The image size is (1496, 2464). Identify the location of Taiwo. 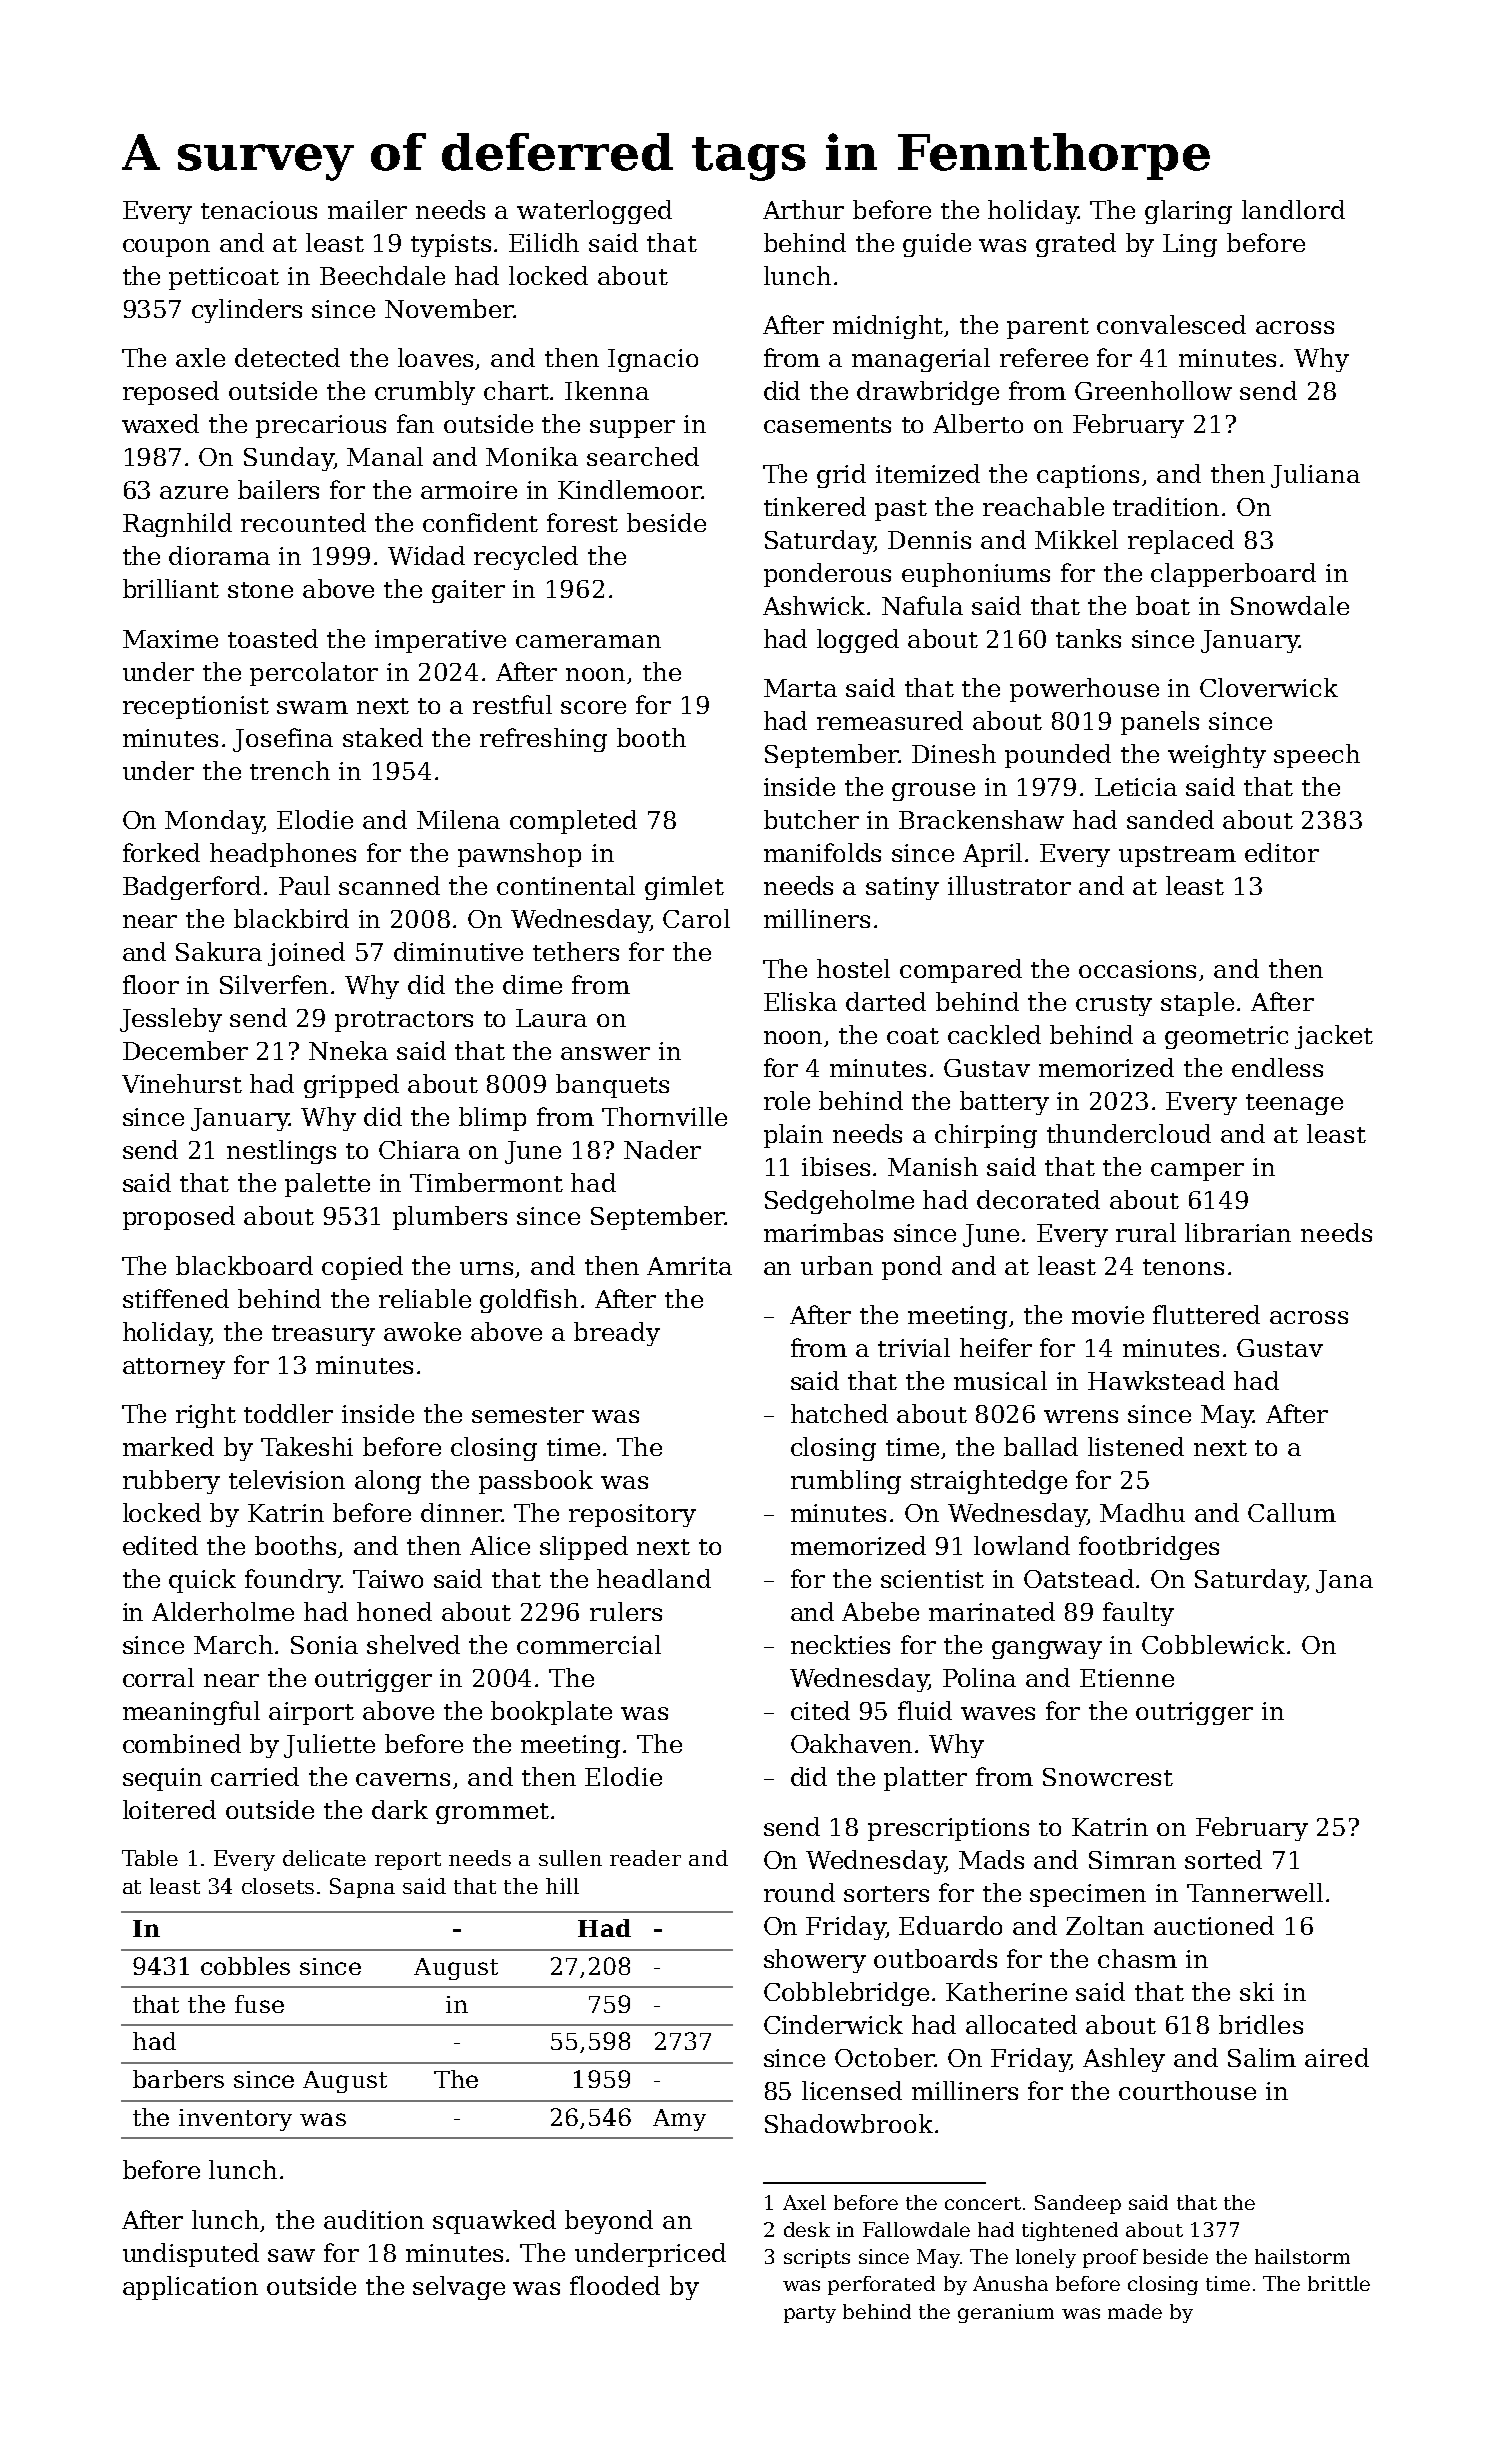
(388, 1579).
